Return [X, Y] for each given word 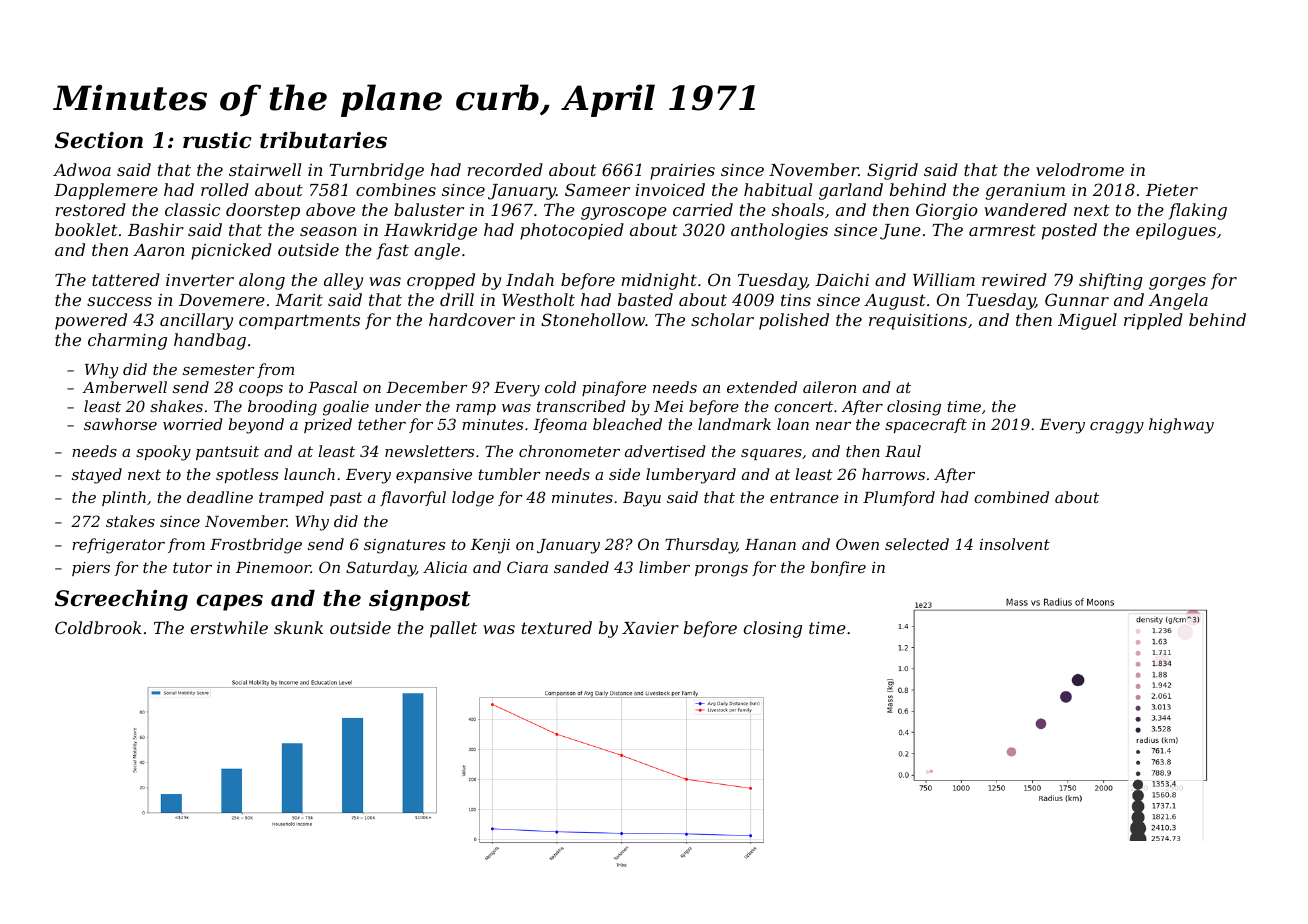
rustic [217, 140]
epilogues [1176, 231]
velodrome [1080, 169]
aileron [829, 387]
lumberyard [691, 476]
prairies [682, 172]
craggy [1117, 428]
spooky [163, 453]
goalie [346, 408]
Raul [903, 451]
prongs [721, 571]
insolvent [1015, 544]
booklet [86, 229]
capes [230, 602]
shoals [798, 209]
